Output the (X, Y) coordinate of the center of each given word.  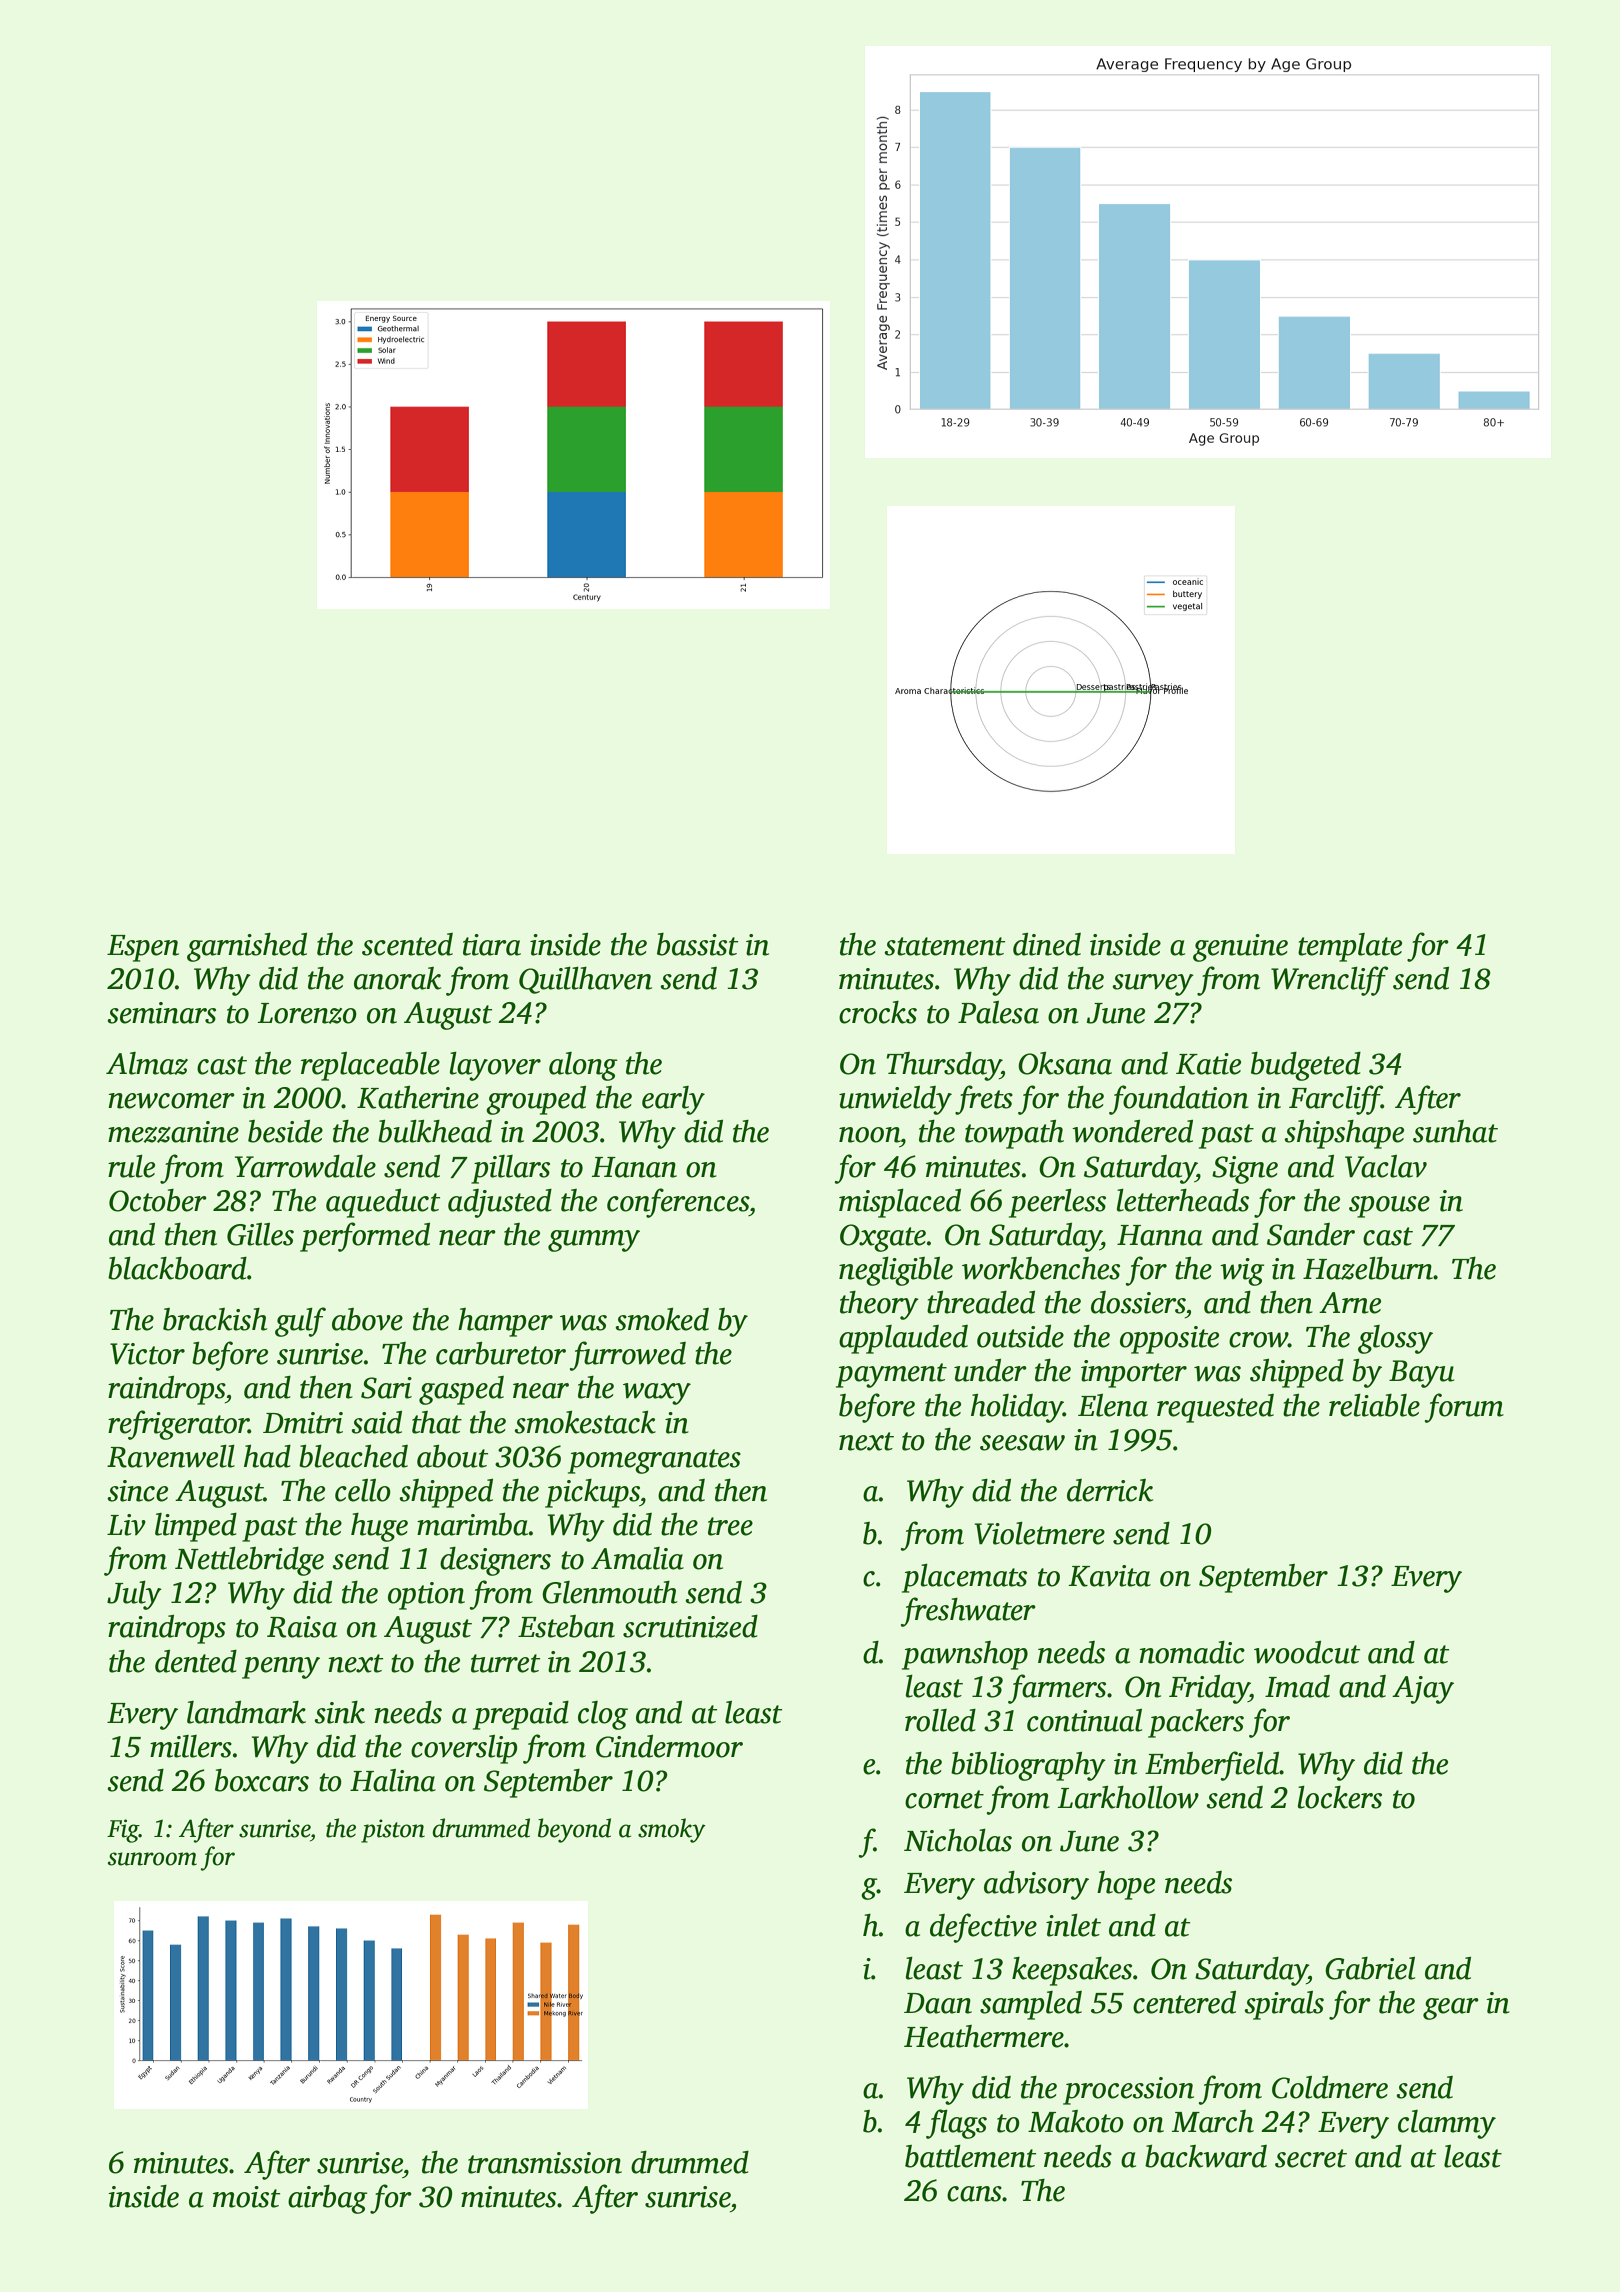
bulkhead (435, 1131)
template (1350, 947)
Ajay (1423, 1690)
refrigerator (178, 1425)
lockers (1340, 1797)
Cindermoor (669, 1746)
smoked (662, 1319)
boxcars (262, 1780)
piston (393, 1831)
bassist (697, 944)
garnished (247, 947)
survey (1153, 985)
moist (246, 2197)
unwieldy (895, 1100)
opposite (1169, 1340)
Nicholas (958, 1840)
